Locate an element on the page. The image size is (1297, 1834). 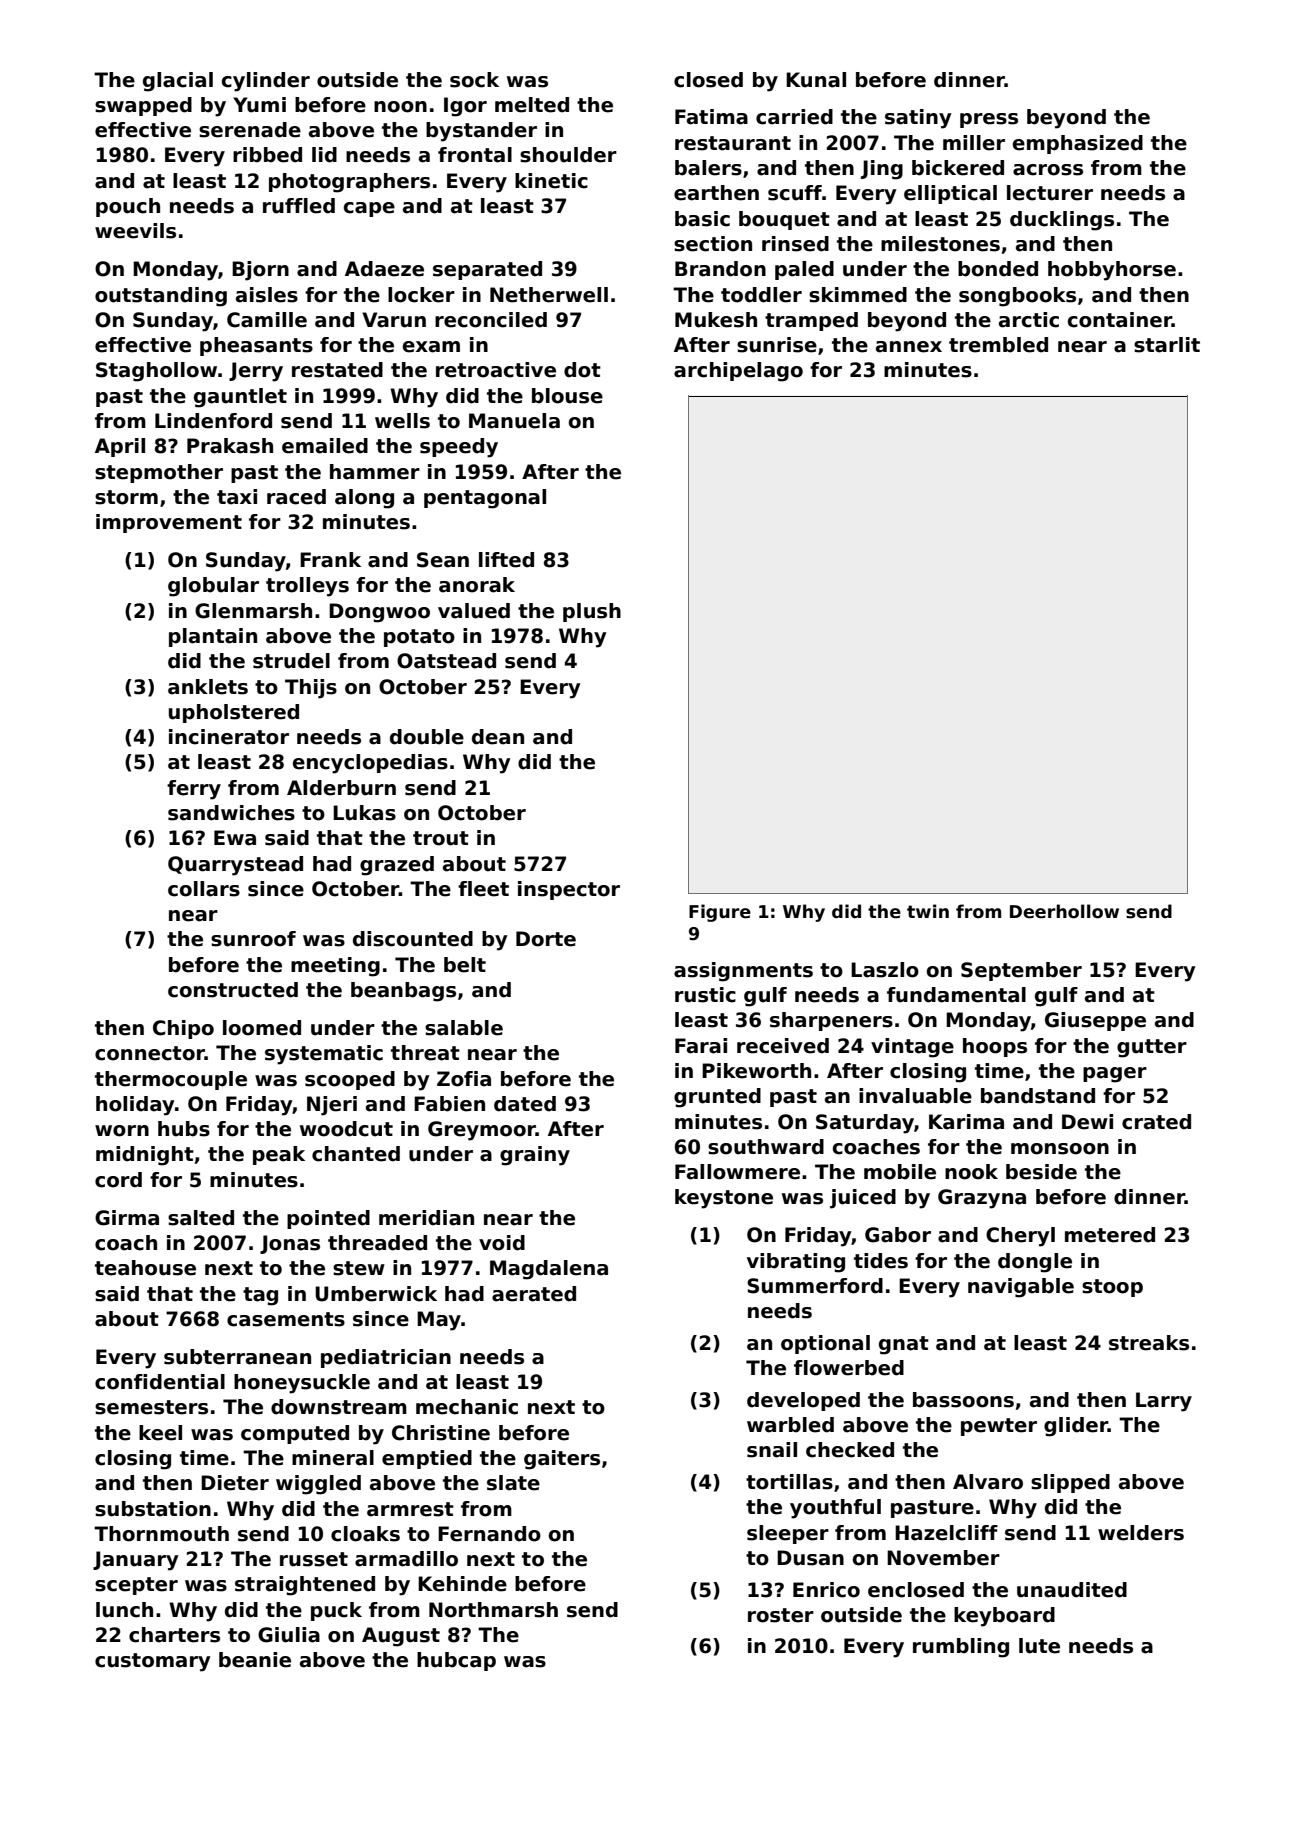
glacial is located at coordinates (178, 82).
